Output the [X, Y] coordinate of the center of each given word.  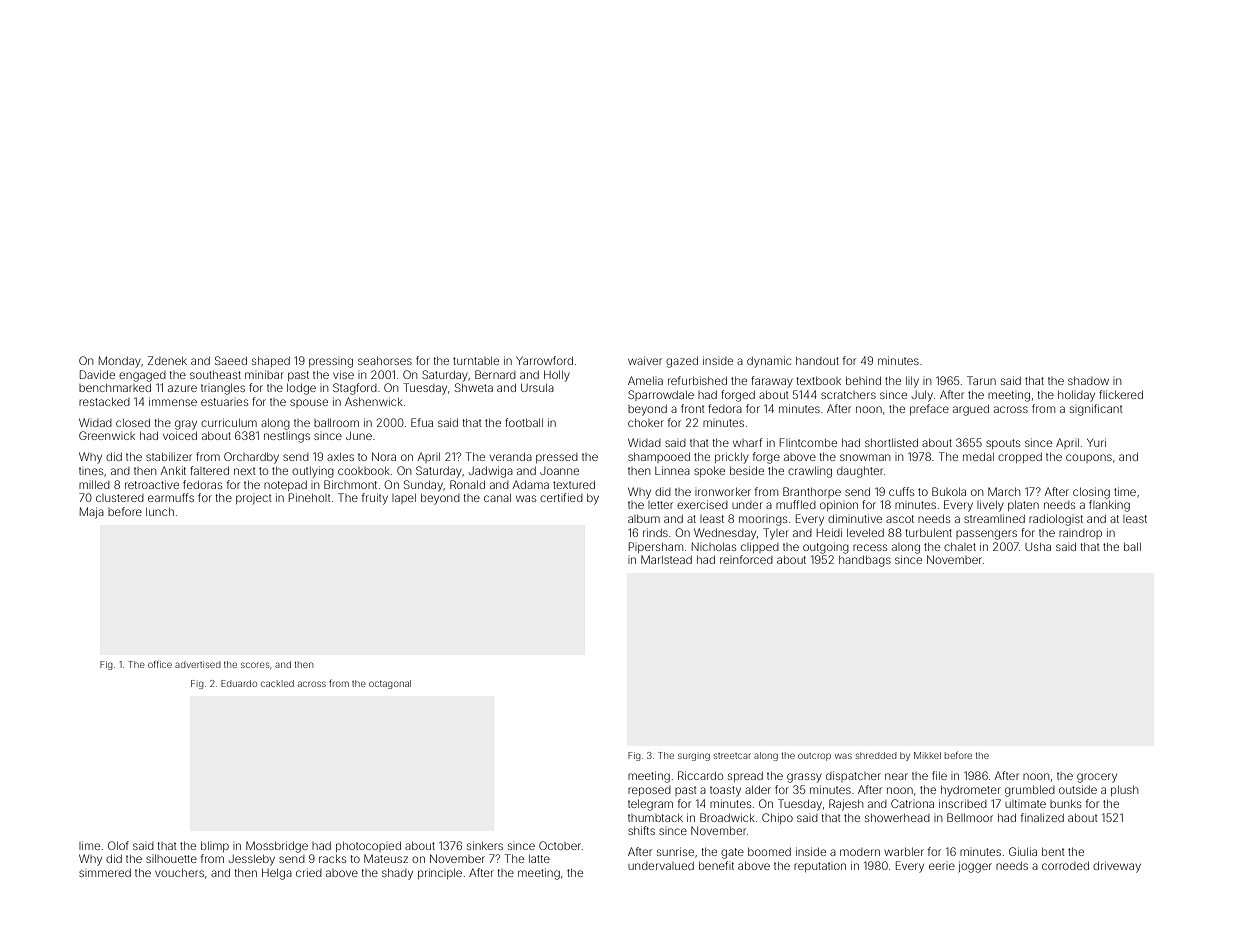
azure [182, 388]
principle [440, 873]
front [693, 408]
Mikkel [927, 755]
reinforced [746, 559]
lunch [160, 512]
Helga [277, 874]
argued [971, 410]
